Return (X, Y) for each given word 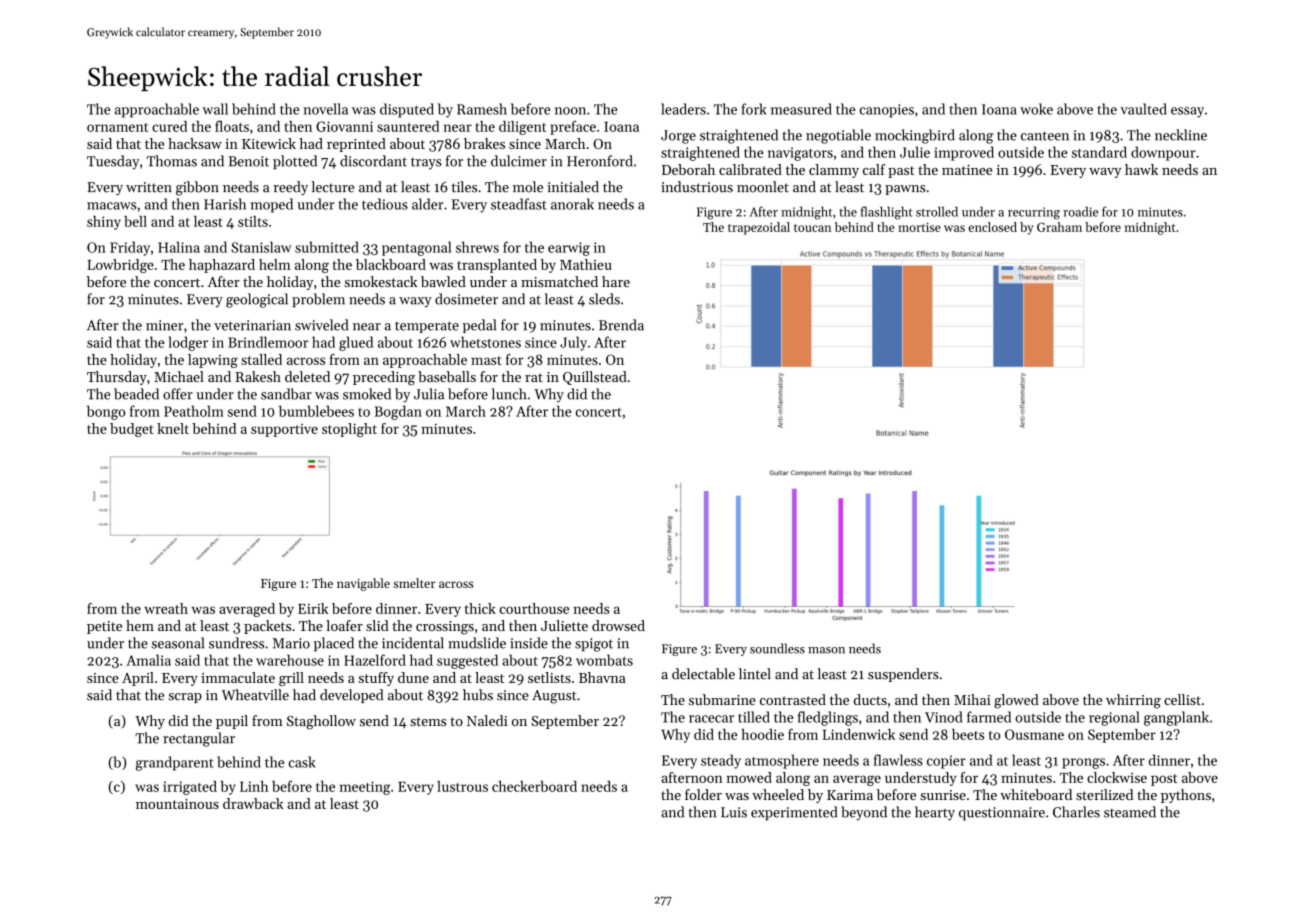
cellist (1182, 699)
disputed (407, 110)
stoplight (349, 430)
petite (104, 627)
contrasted (793, 699)
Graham (1059, 227)
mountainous (177, 804)
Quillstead (595, 378)
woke (1036, 109)
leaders (683, 109)
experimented (794, 813)
